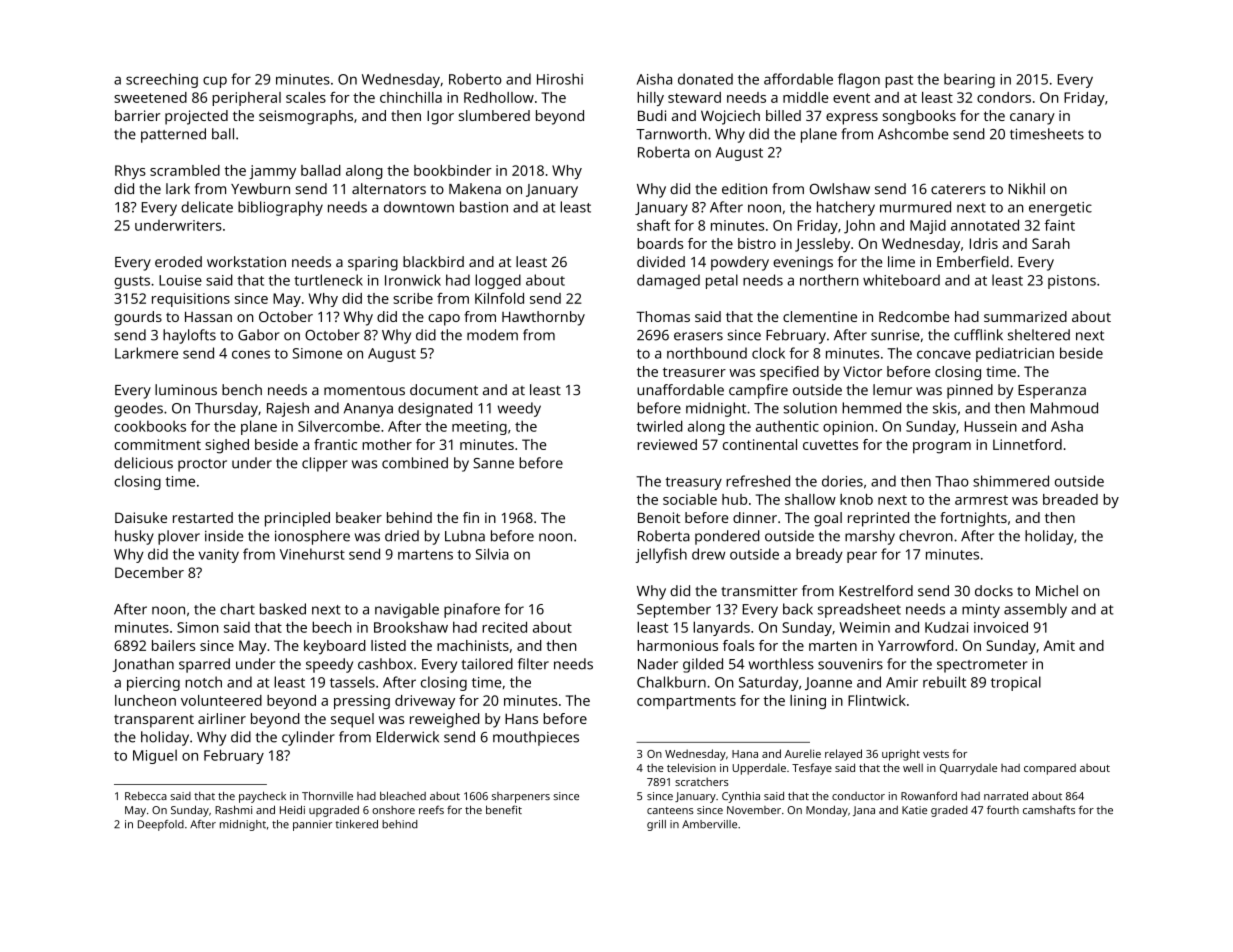 Image resolution: width=1233 pixels, height=952 pixels. I want to click on Amberville, so click(709, 824).
